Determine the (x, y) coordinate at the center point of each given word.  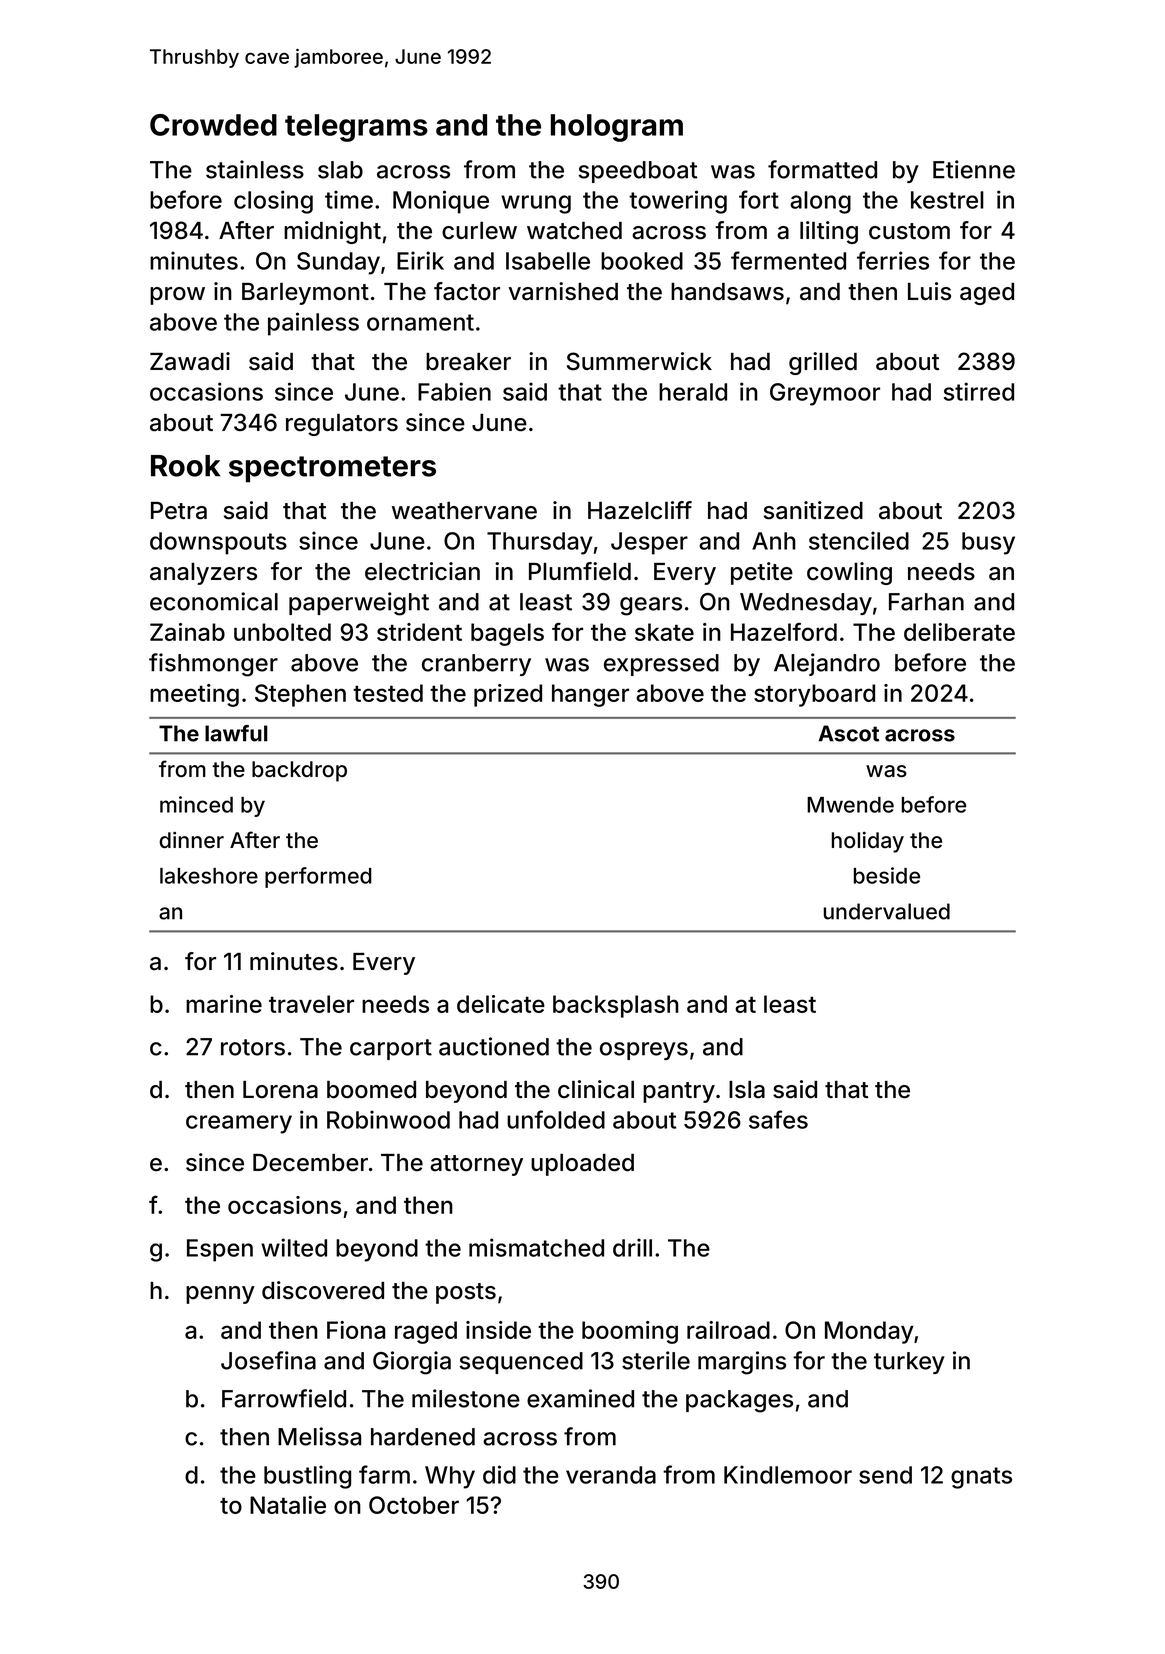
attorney (476, 1165)
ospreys (644, 1051)
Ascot (848, 733)
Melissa (319, 1436)
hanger (590, 695)
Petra (179, 511)
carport (391, 1049)
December (310, 1163)
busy (988, 543)
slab (340, 170)
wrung (536, 204)
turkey (909, 1363)
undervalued (887, 911)
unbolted (282, 632)
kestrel (947, 200)
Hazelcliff (640, 510)
